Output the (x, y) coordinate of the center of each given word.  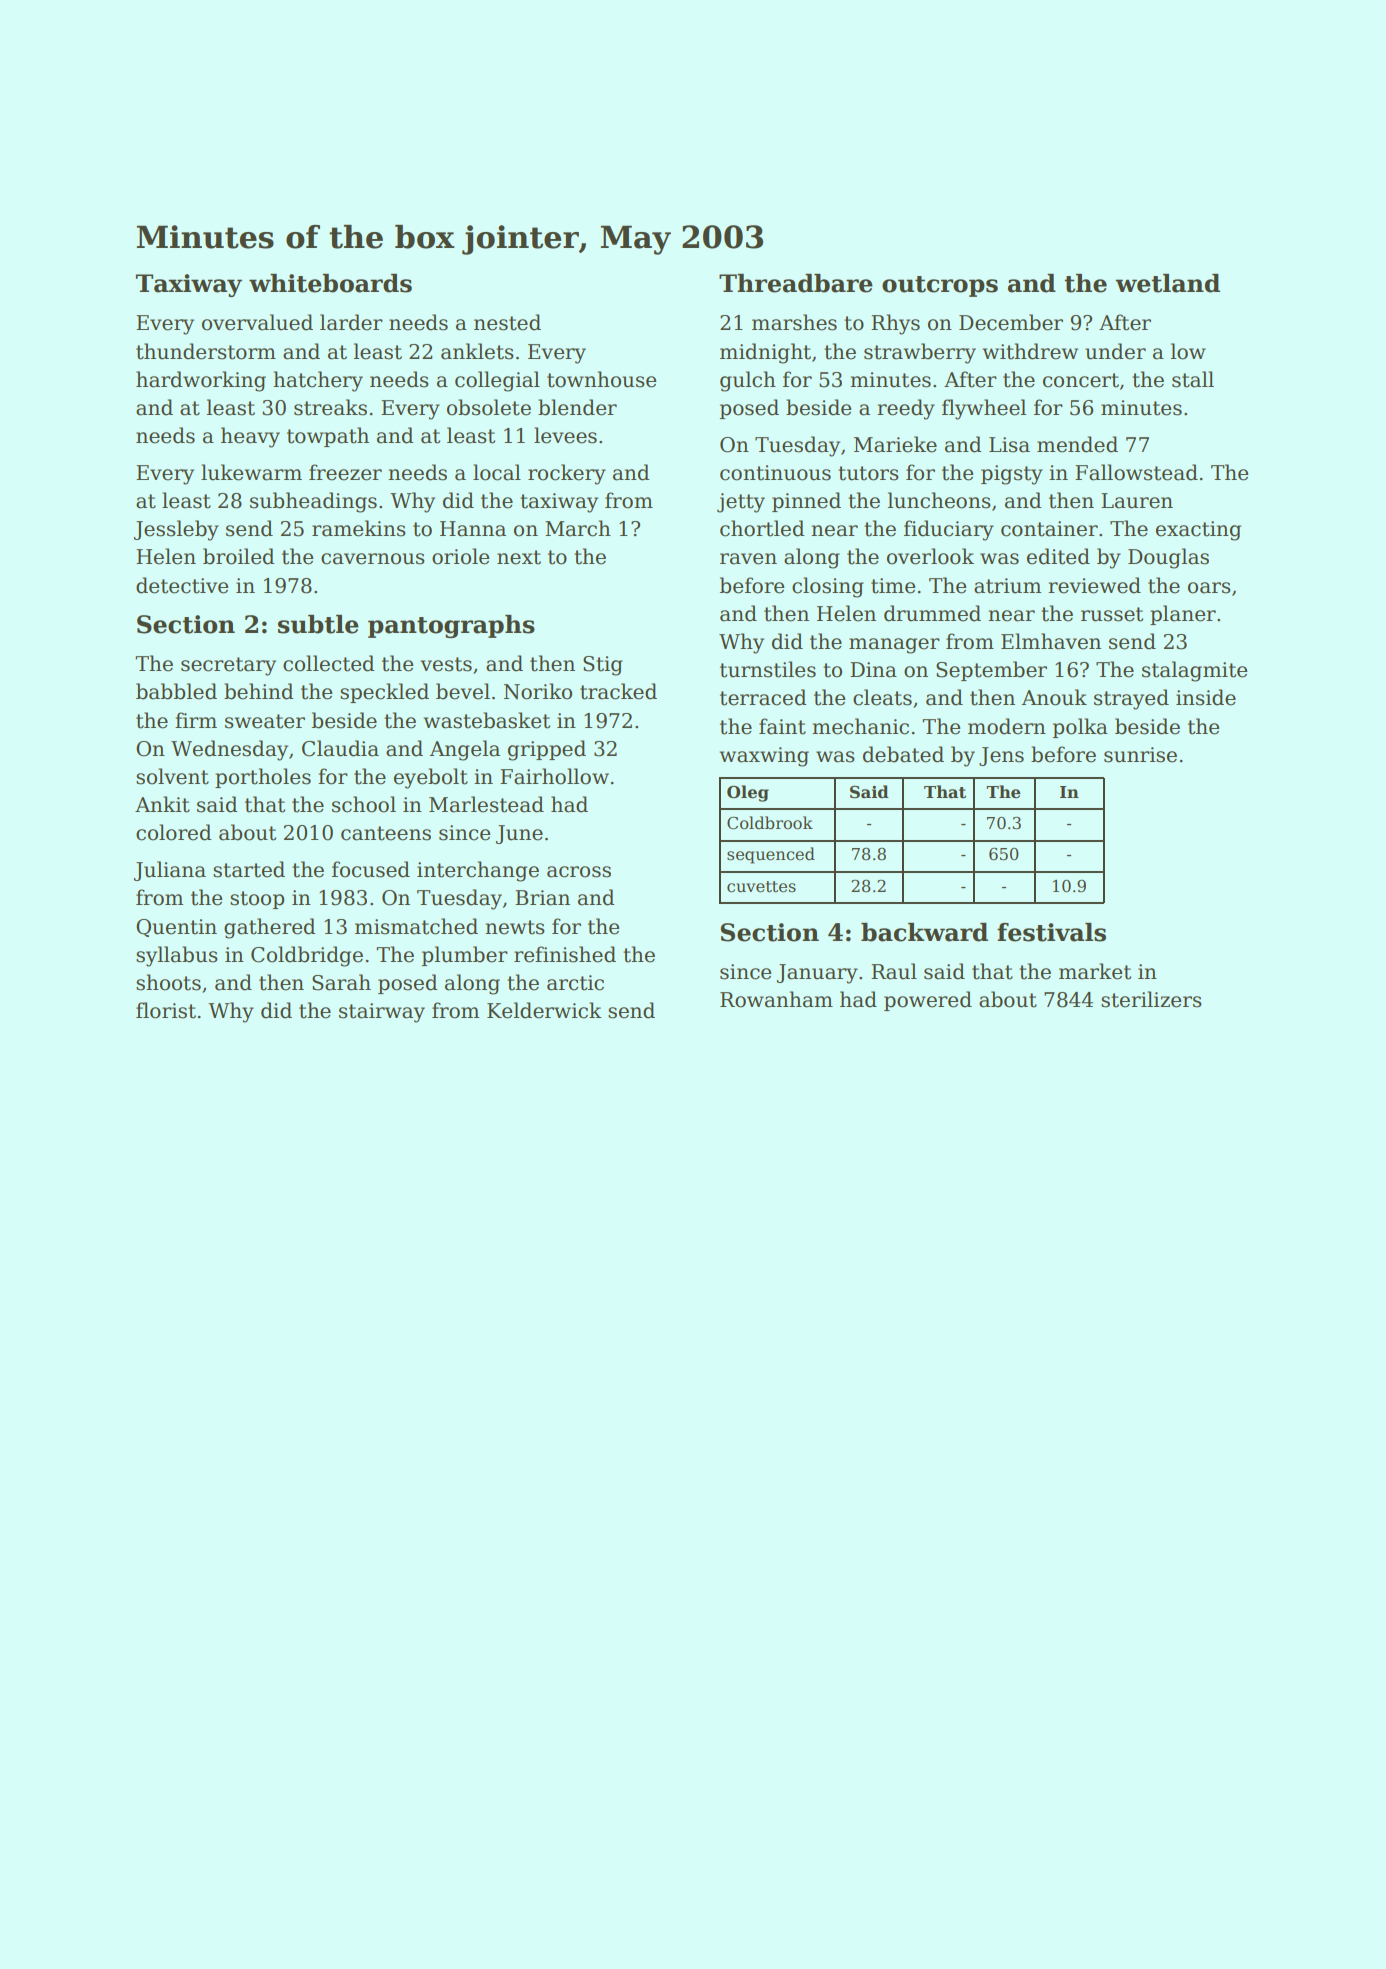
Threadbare (796, 283)
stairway (382, 1013)
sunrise (1140, 755)
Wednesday (229, 750)
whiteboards (330, 283)
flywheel (984, 409)
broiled (239, 556)
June (519, 834)
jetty (741, 503)
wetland (1167, 283)
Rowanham (776, 999)
